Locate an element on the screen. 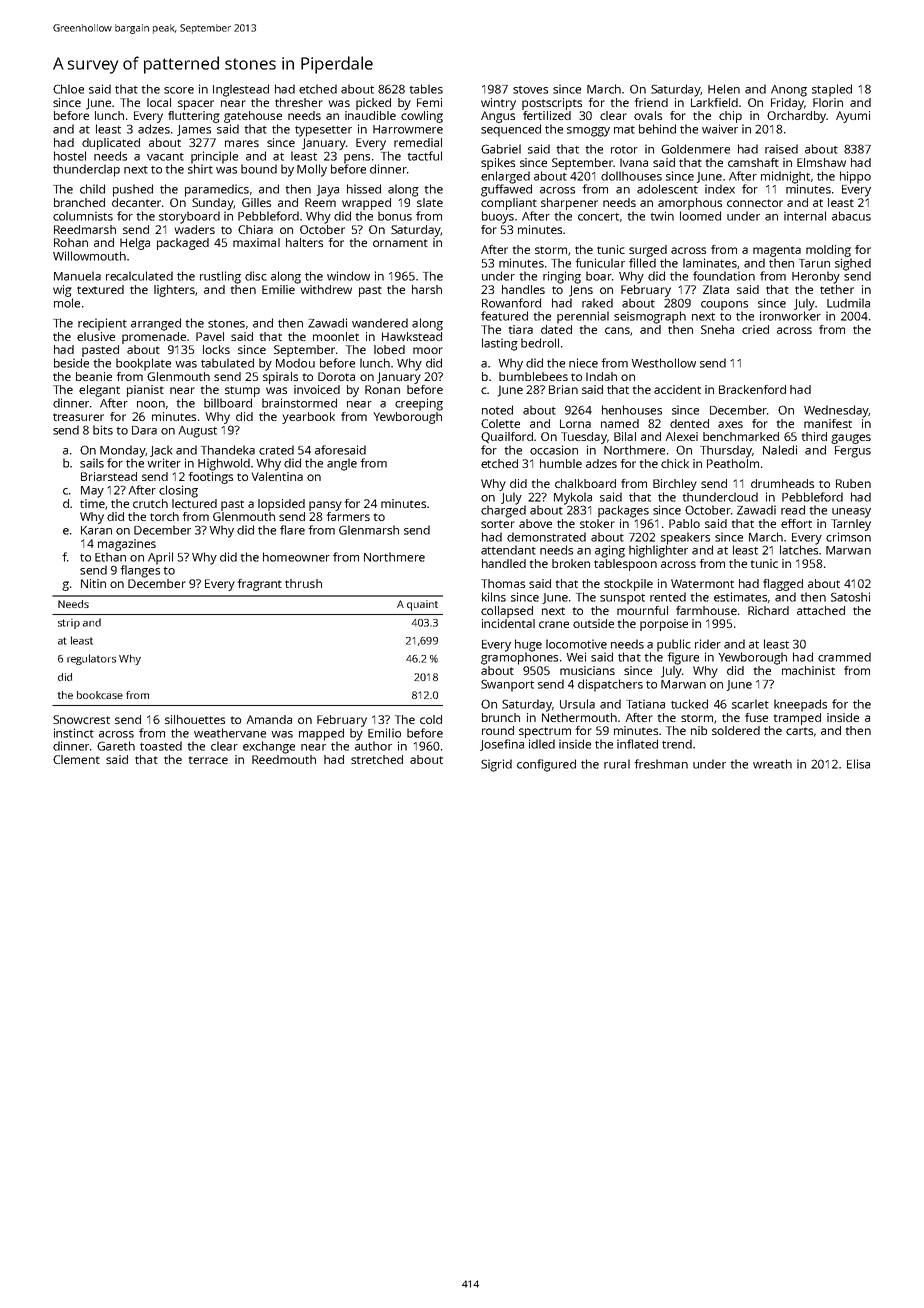  bound is located at coordinates (259, 169).
